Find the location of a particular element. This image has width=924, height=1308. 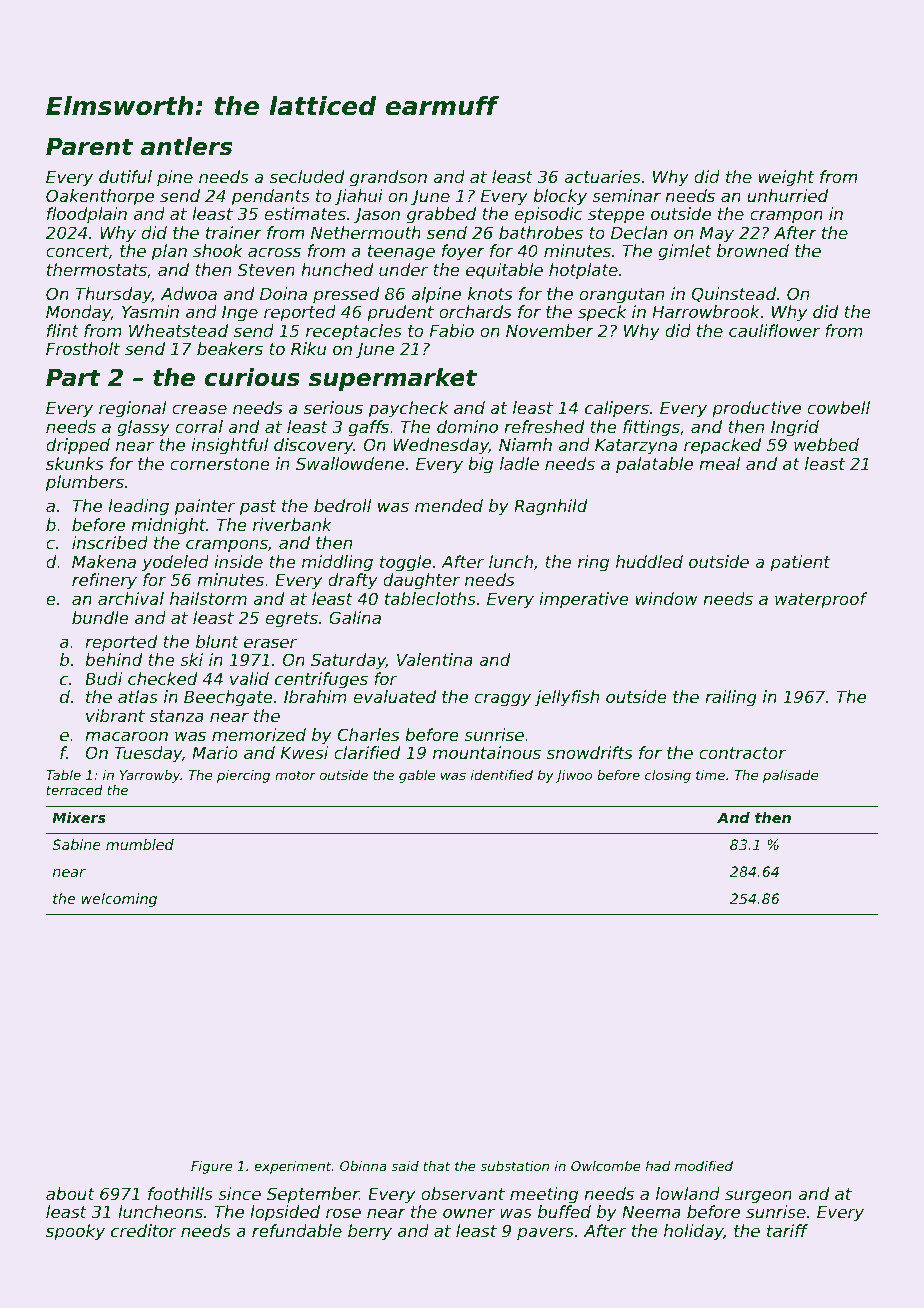

plumbers is located at coordinates (85, 483).
